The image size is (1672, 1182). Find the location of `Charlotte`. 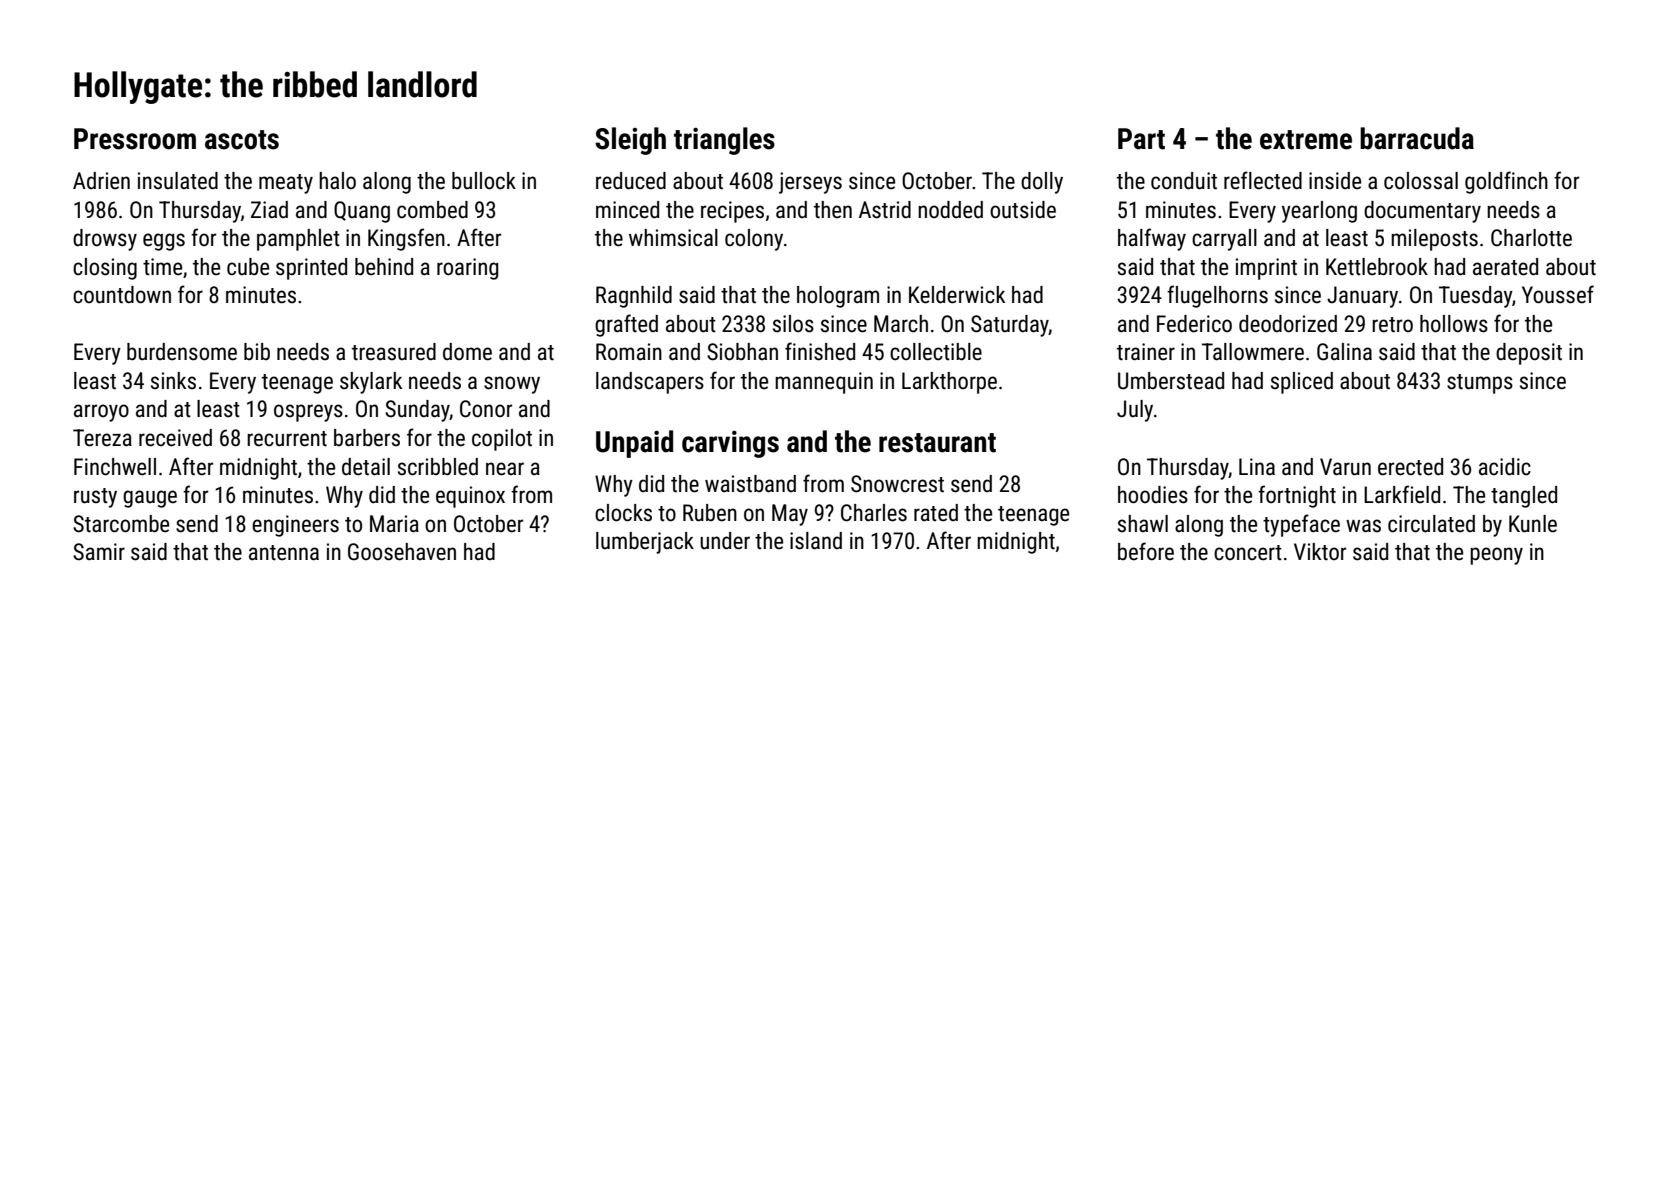

Charlotte is located at coordinates (1531, 238).
